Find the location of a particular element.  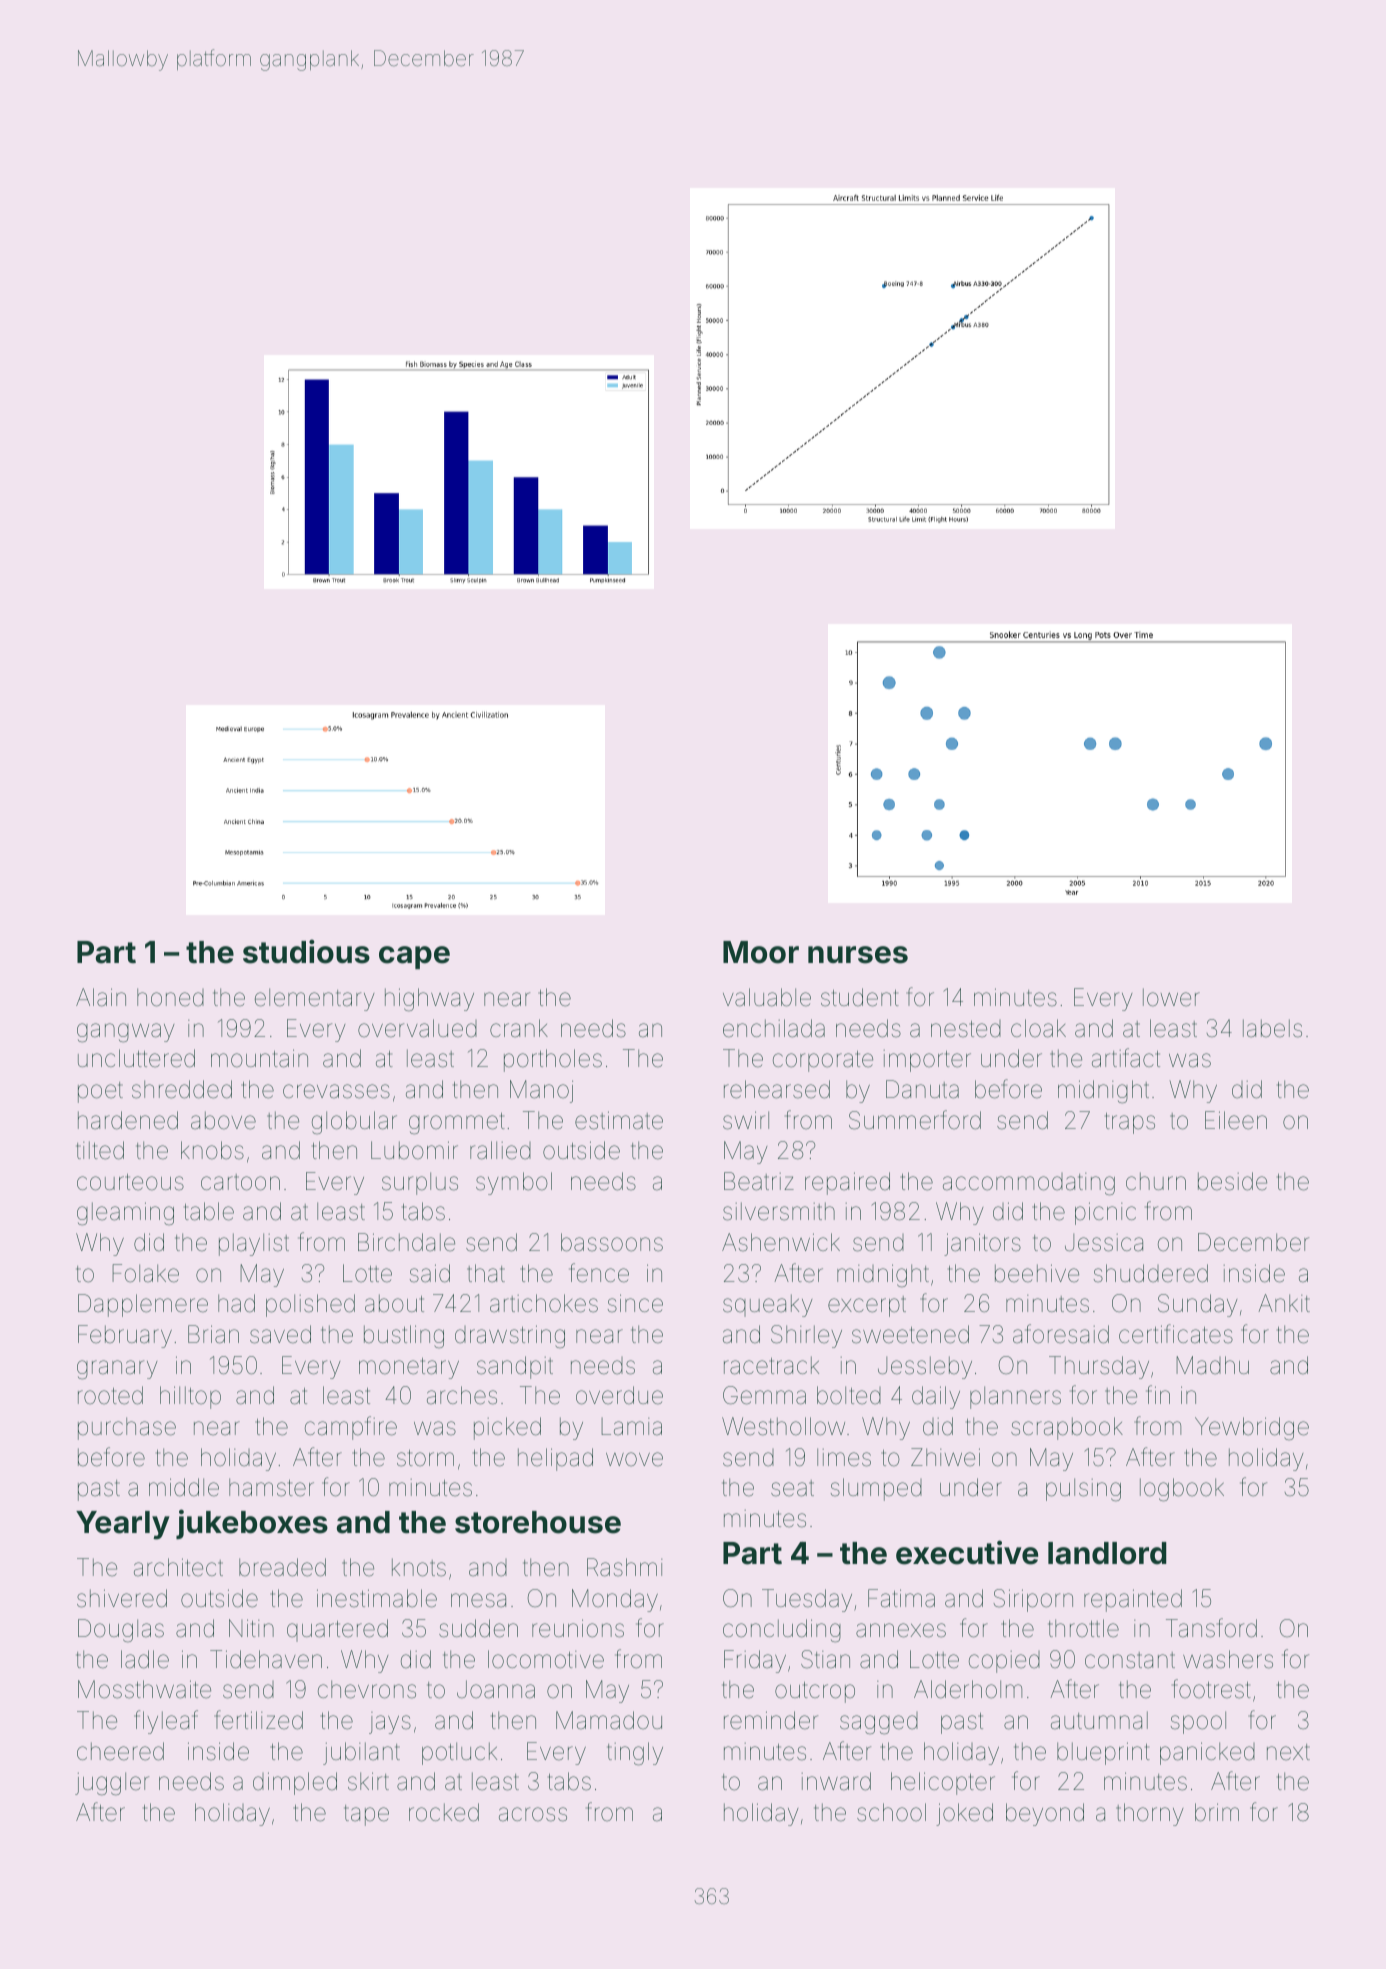

mountain is located at coordinates (259, 1058).
